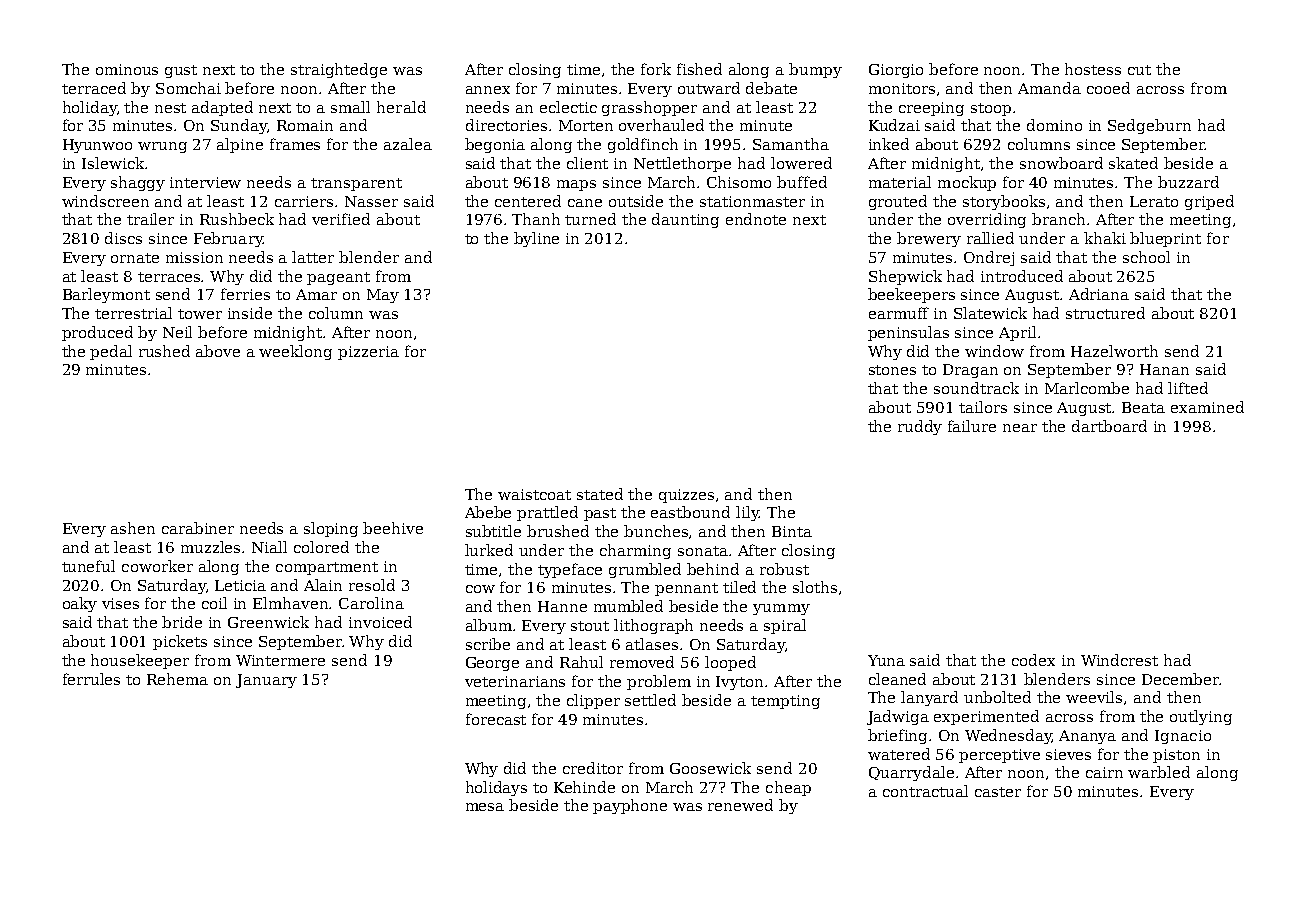  I want to click on ominous, so click(127, 69).
